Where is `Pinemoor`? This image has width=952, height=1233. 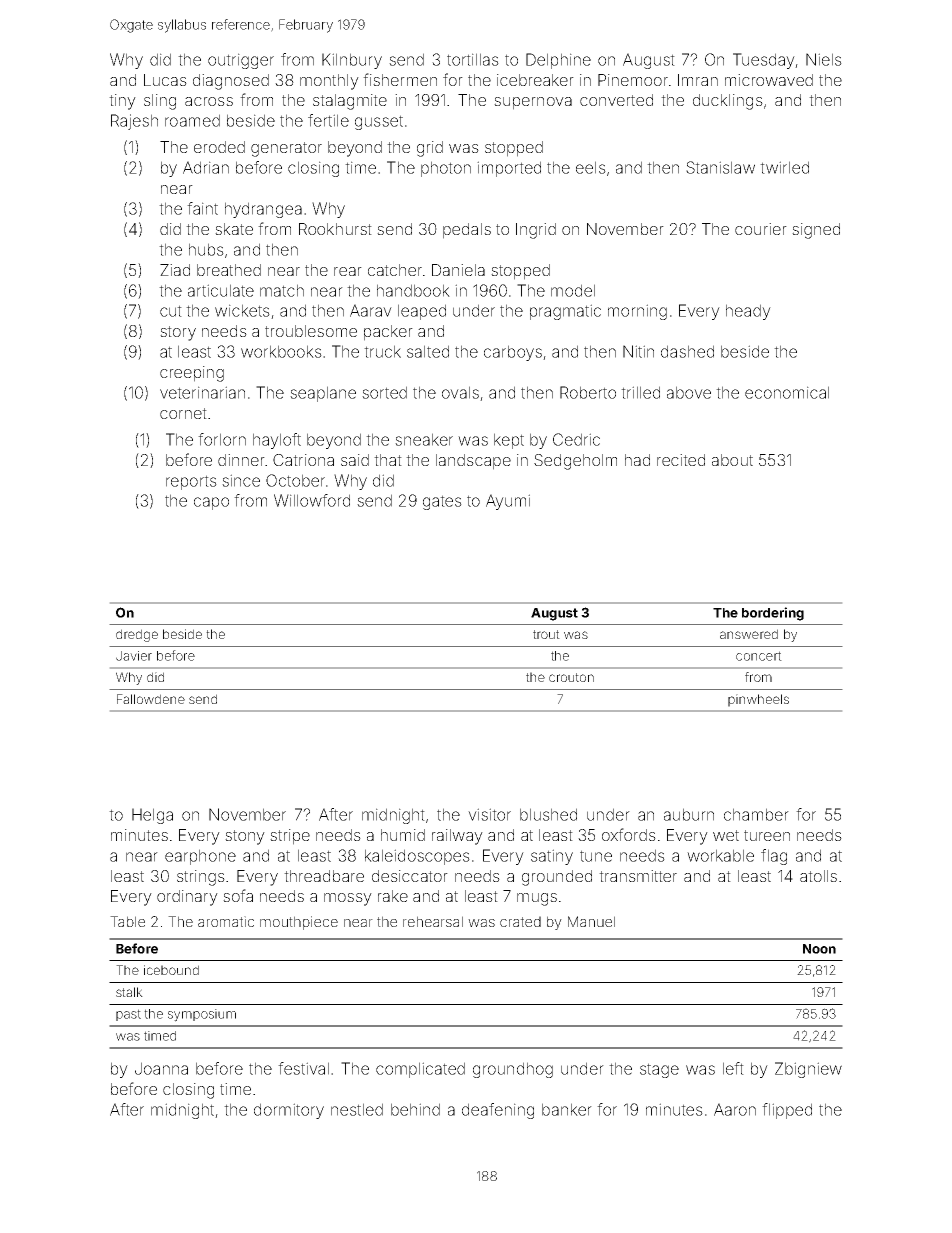
Pinemoor is located at coordinates (633, 80).
